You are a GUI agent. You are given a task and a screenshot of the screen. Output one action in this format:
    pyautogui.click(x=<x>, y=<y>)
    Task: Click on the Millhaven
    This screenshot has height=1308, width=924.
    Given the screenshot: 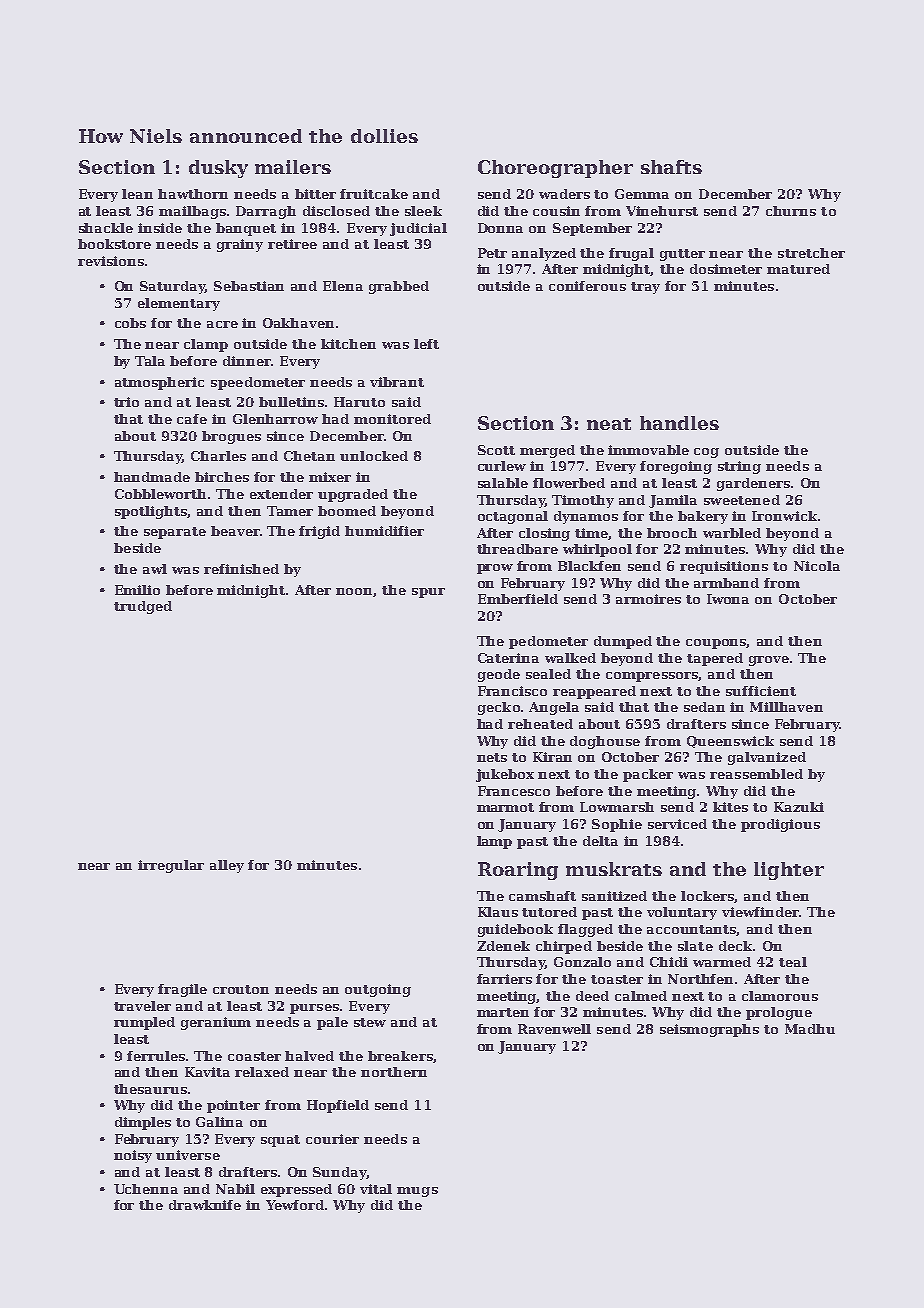 What is the action you would take?
    pyautogui.click(x=786, y=707)
